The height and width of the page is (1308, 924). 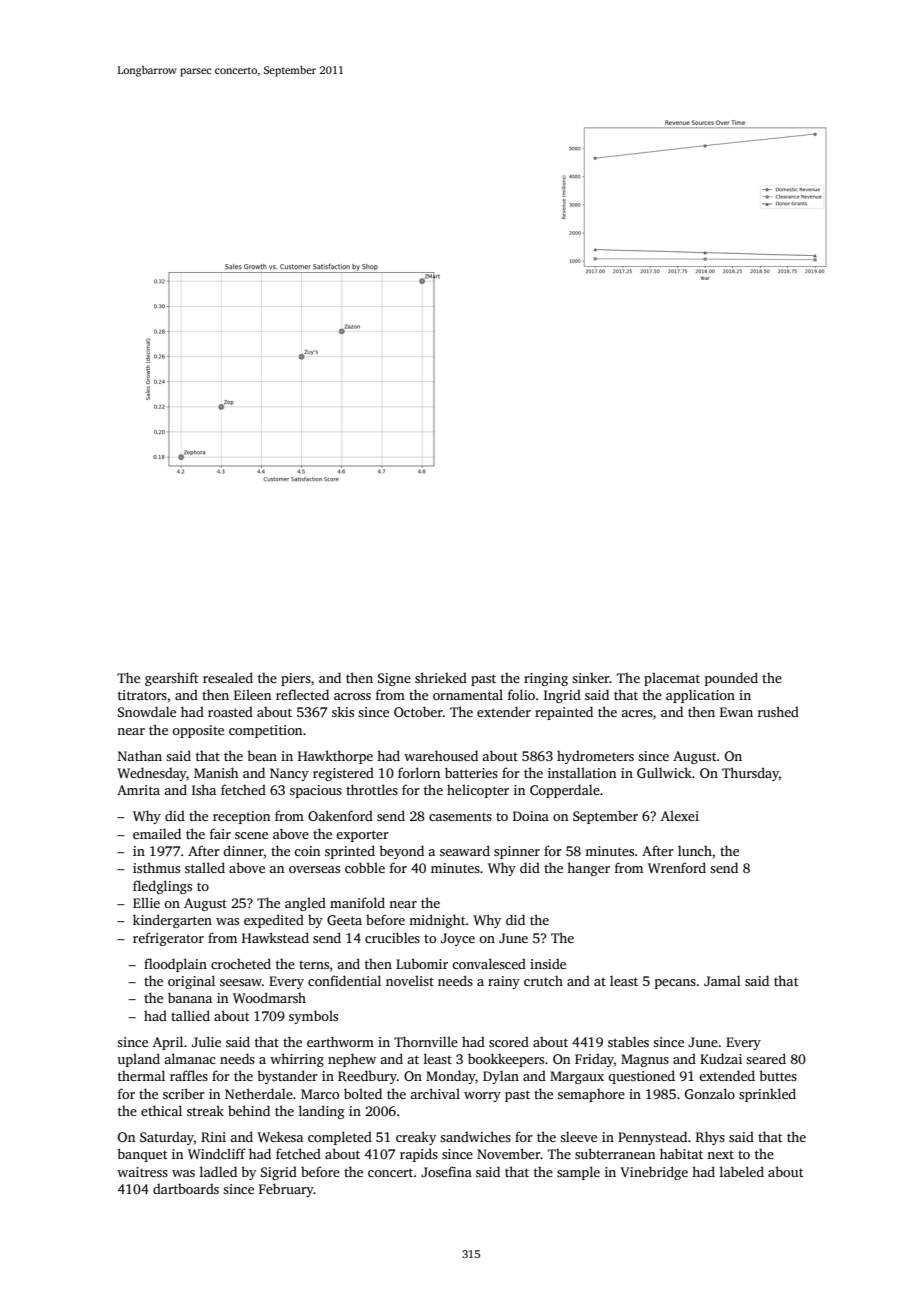 I want to click on Wekesa, so click(x=280, y=1136).
